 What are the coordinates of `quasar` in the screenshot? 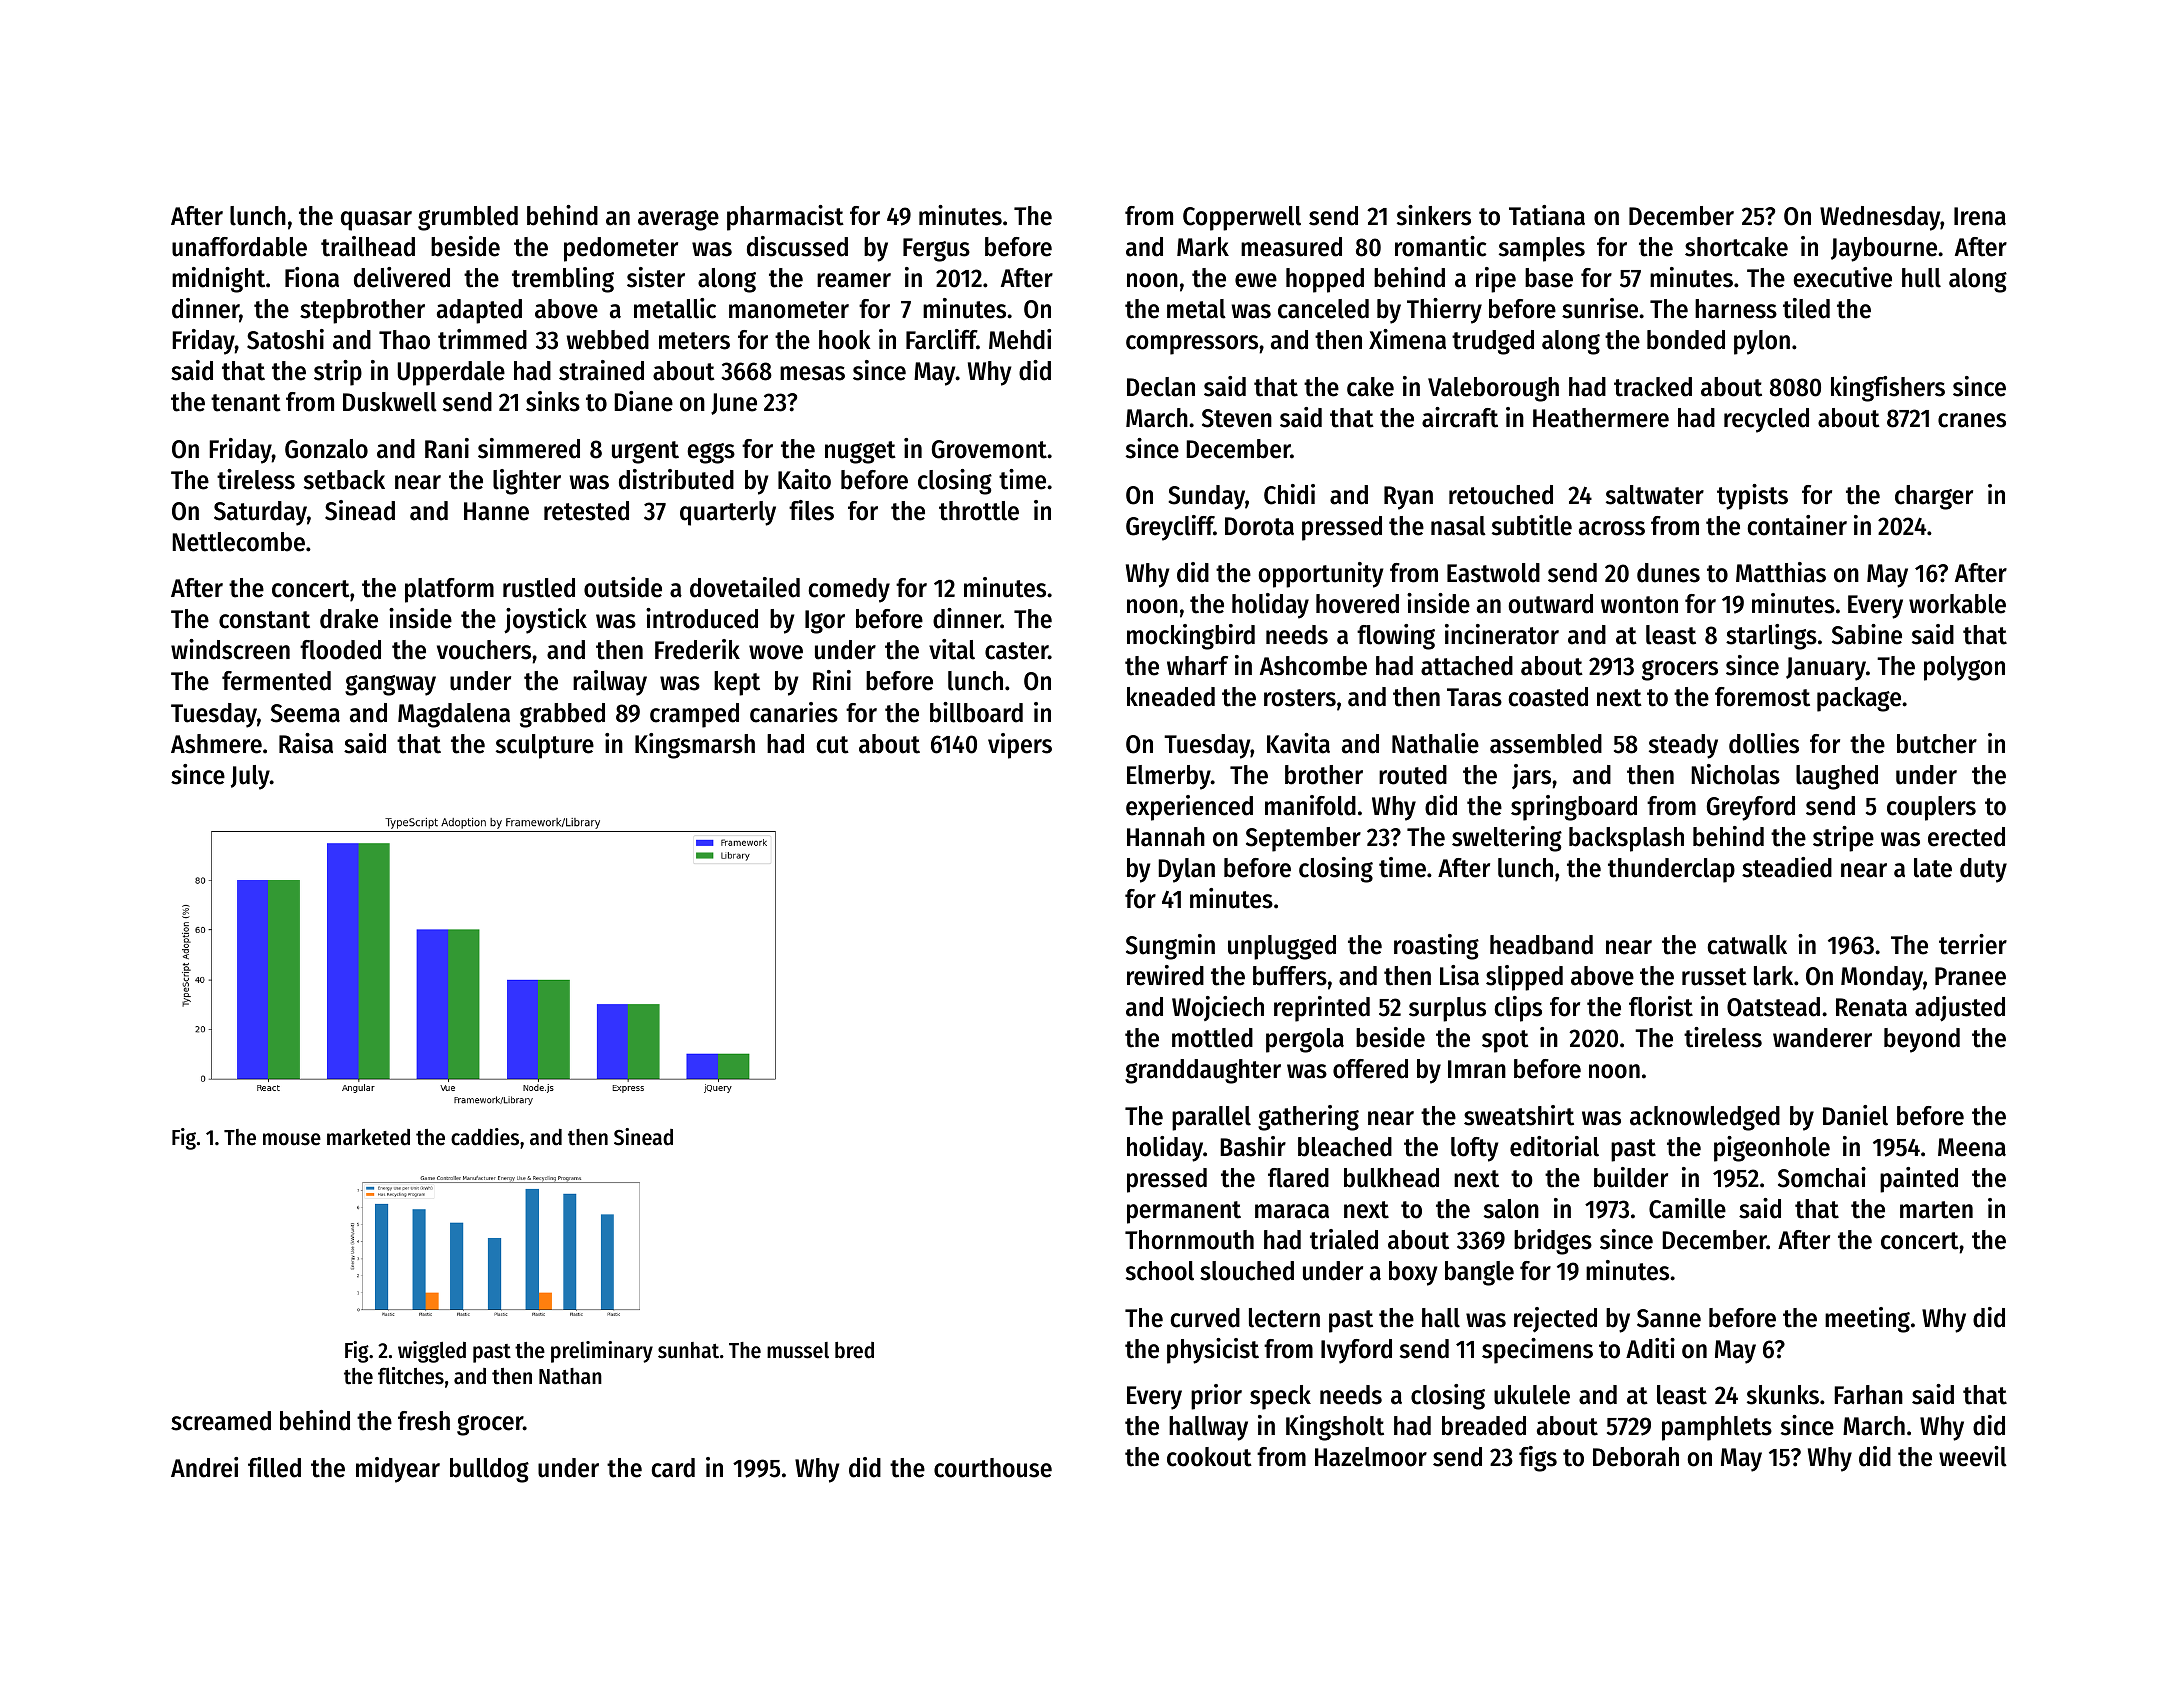 It's located at (376, 221).
